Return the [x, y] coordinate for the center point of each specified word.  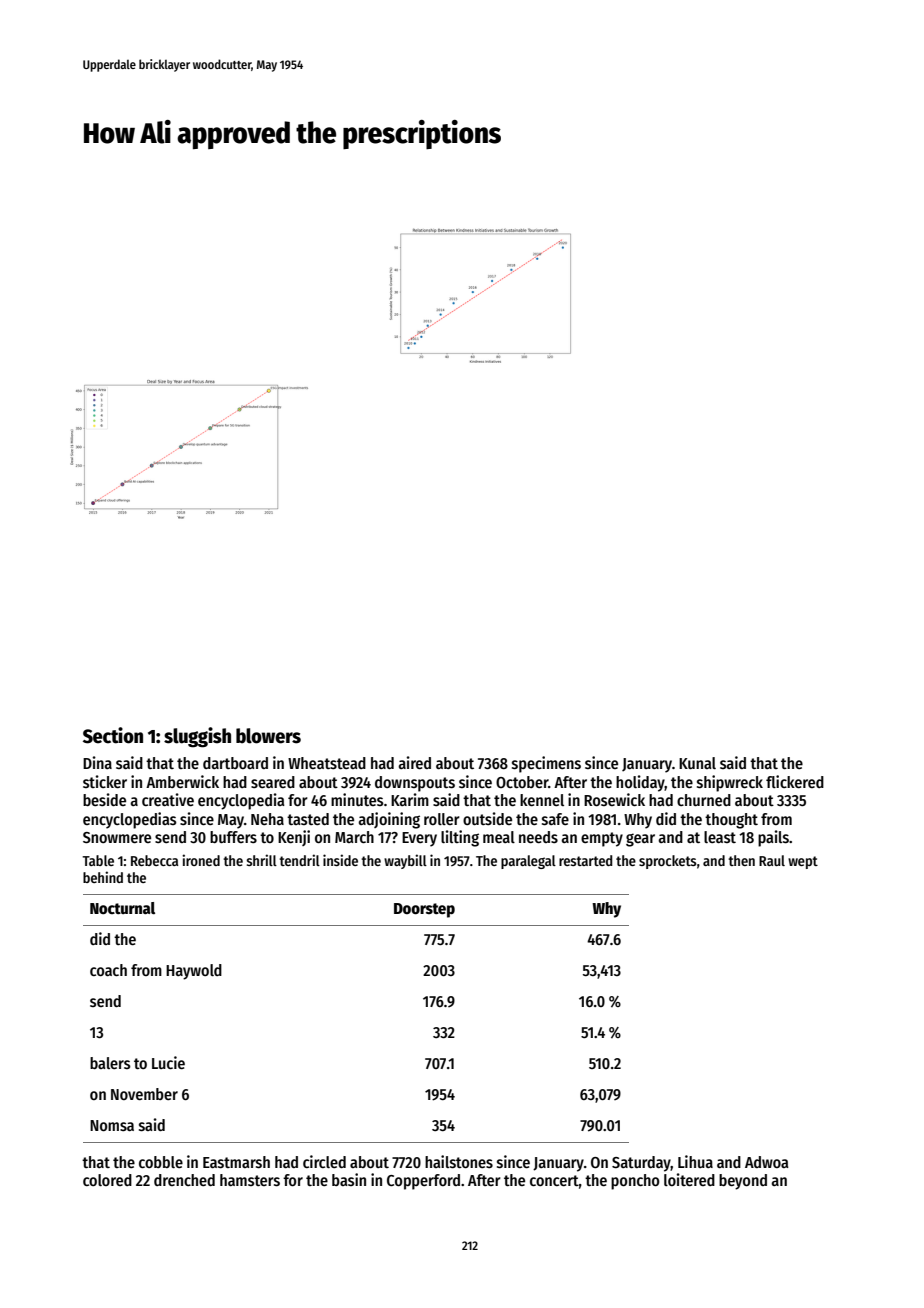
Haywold [194, 972]
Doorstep [424, 910]
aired [414, 762]
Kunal [697, 763]
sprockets [668, 862]
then [741, 860]
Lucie [168, 1062]
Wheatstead [327, 763]
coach [108, 970]
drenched [184, 1180]
